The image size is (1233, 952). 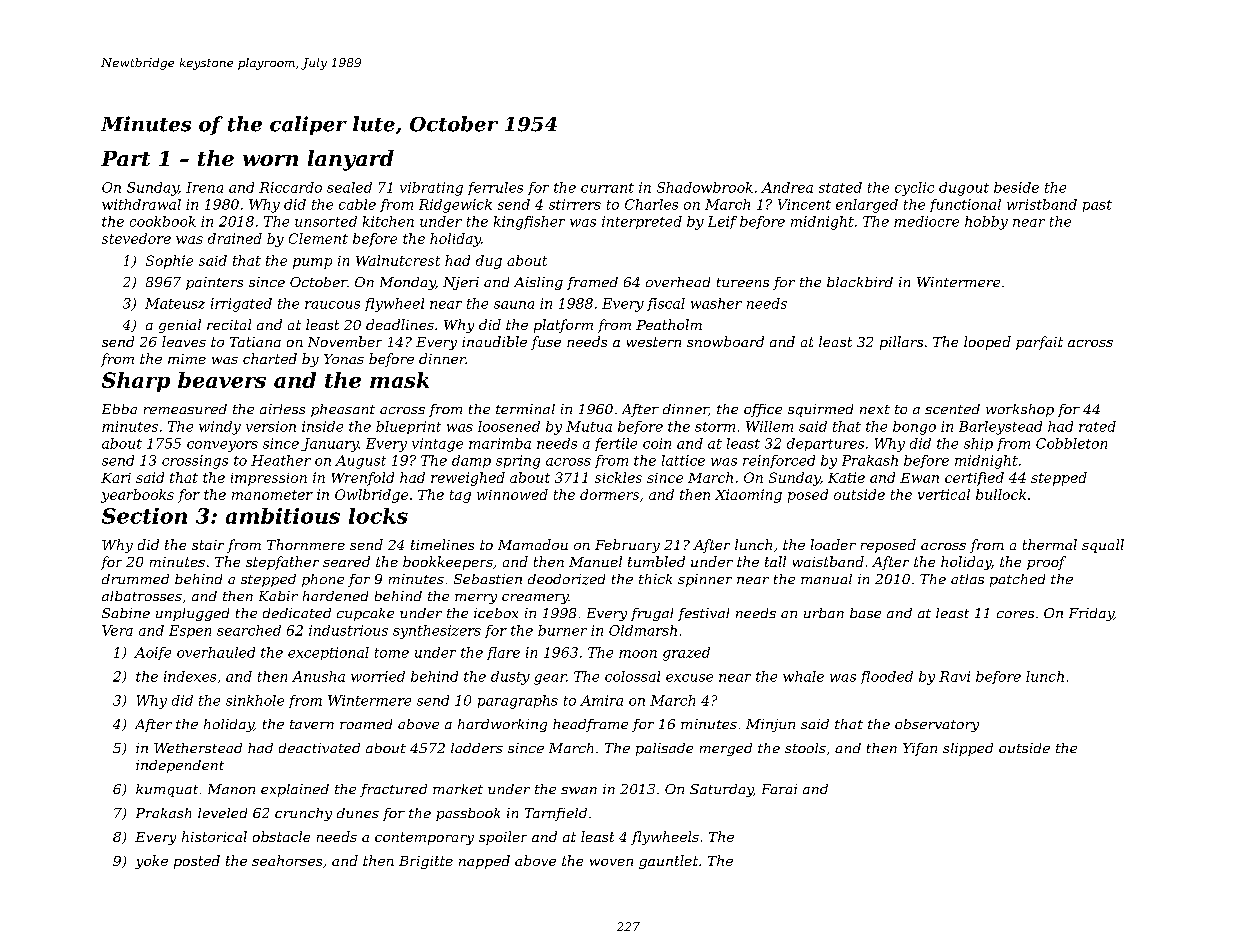 I want to click on slipped, so click(x=968, y=749).
